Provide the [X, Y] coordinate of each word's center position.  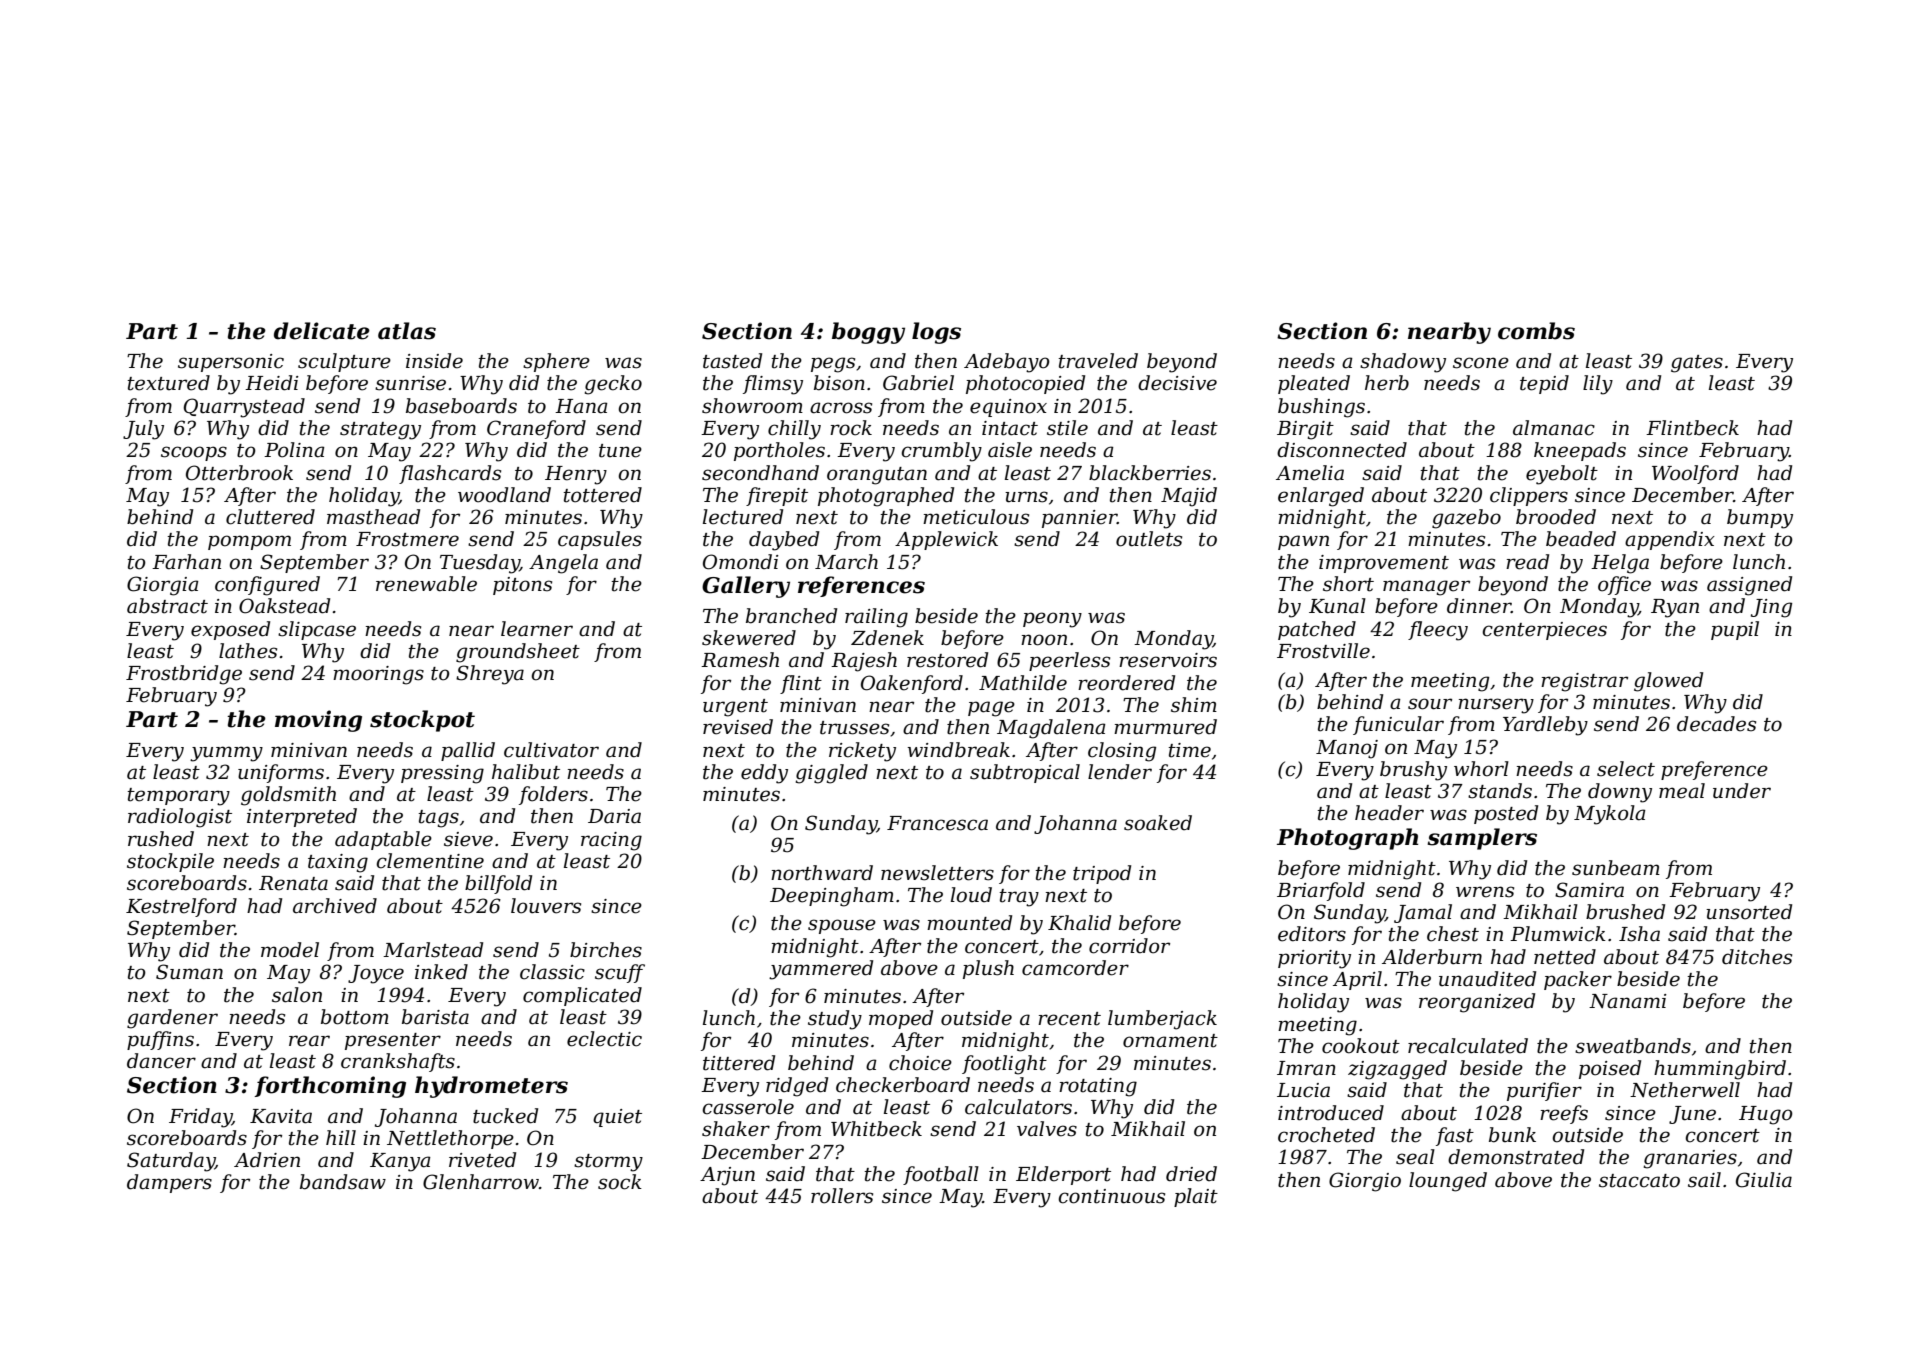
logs [936, 333]
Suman [189, 972]
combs [1536, 331]
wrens [1485, 892]
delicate [322, 331]
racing [611, 841]
